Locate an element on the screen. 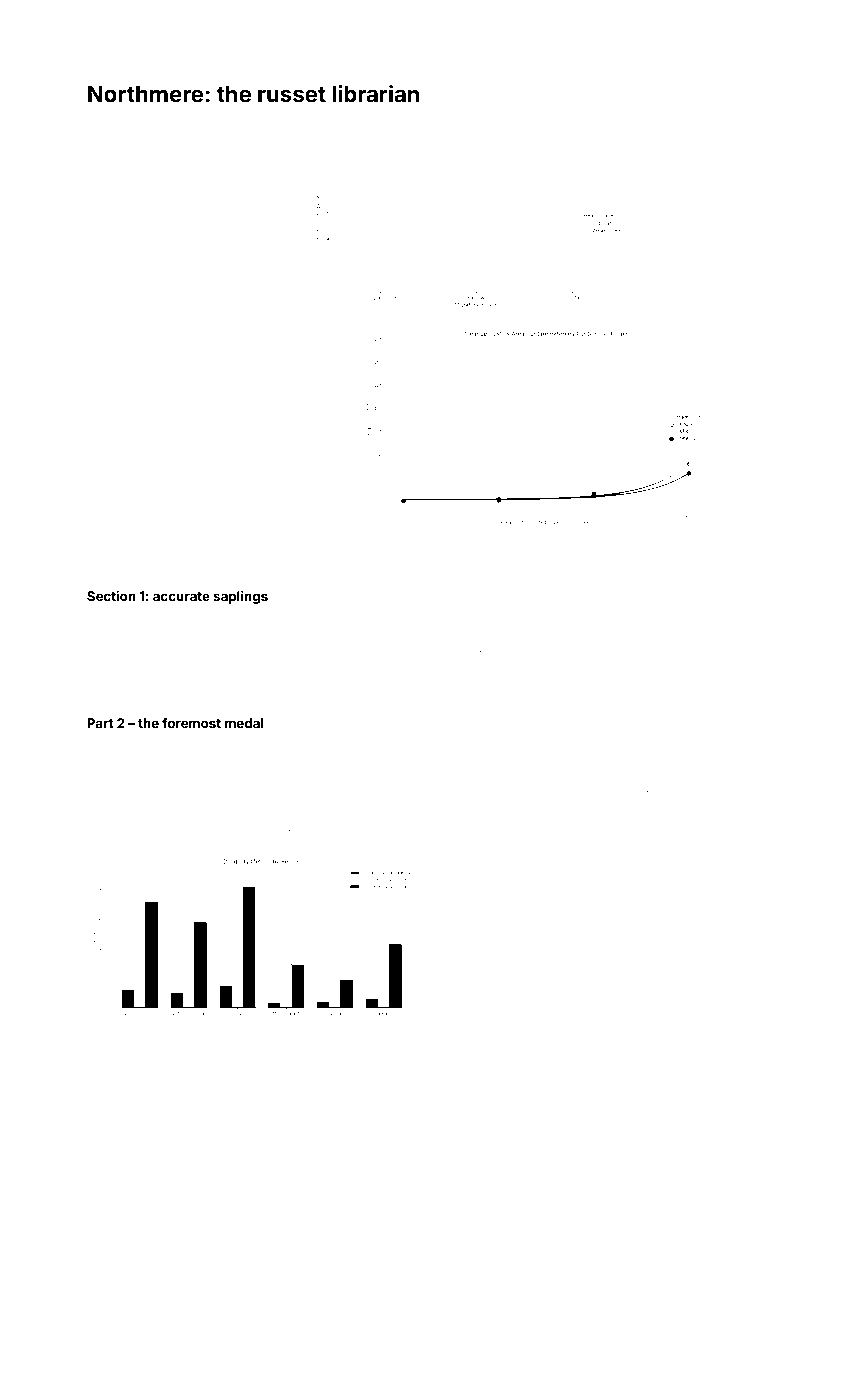 This screenshot has height=1400, width=849. roadie is located at coordinates (280, 616).
